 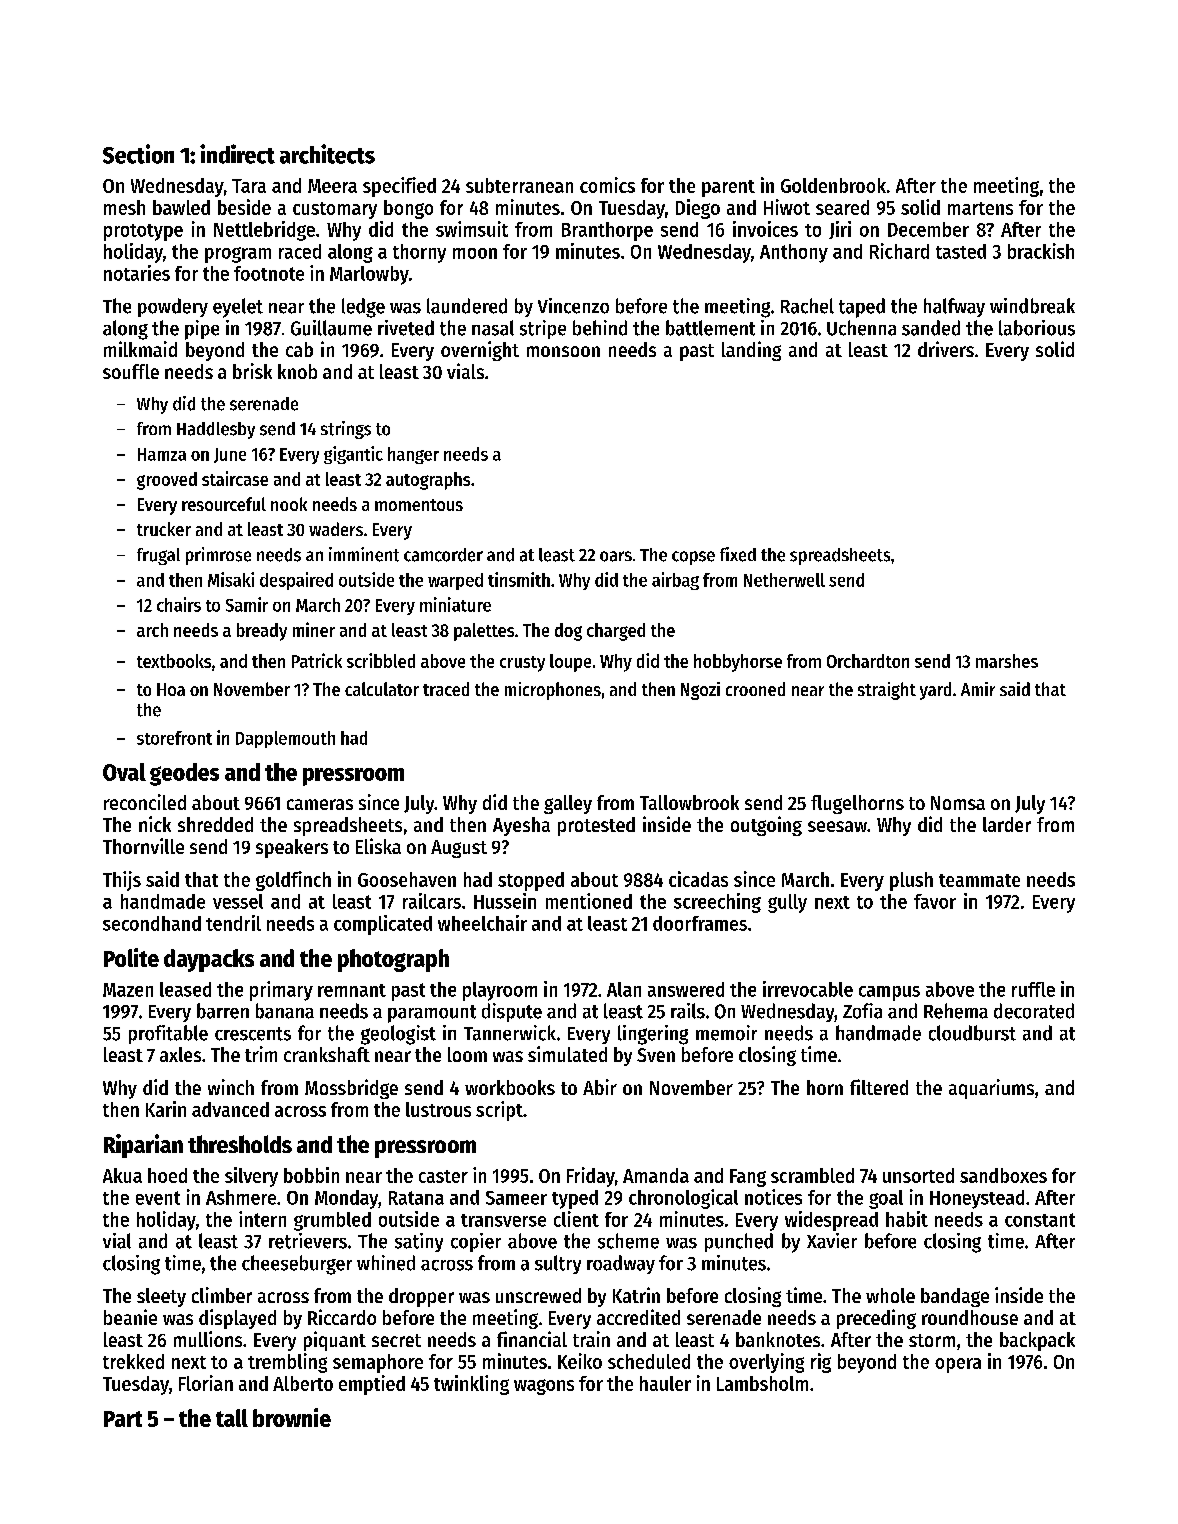 What do you see at coordinates (264, 231) in the document?
I see `Nettlebridge` at bounding box center [264, 231].
